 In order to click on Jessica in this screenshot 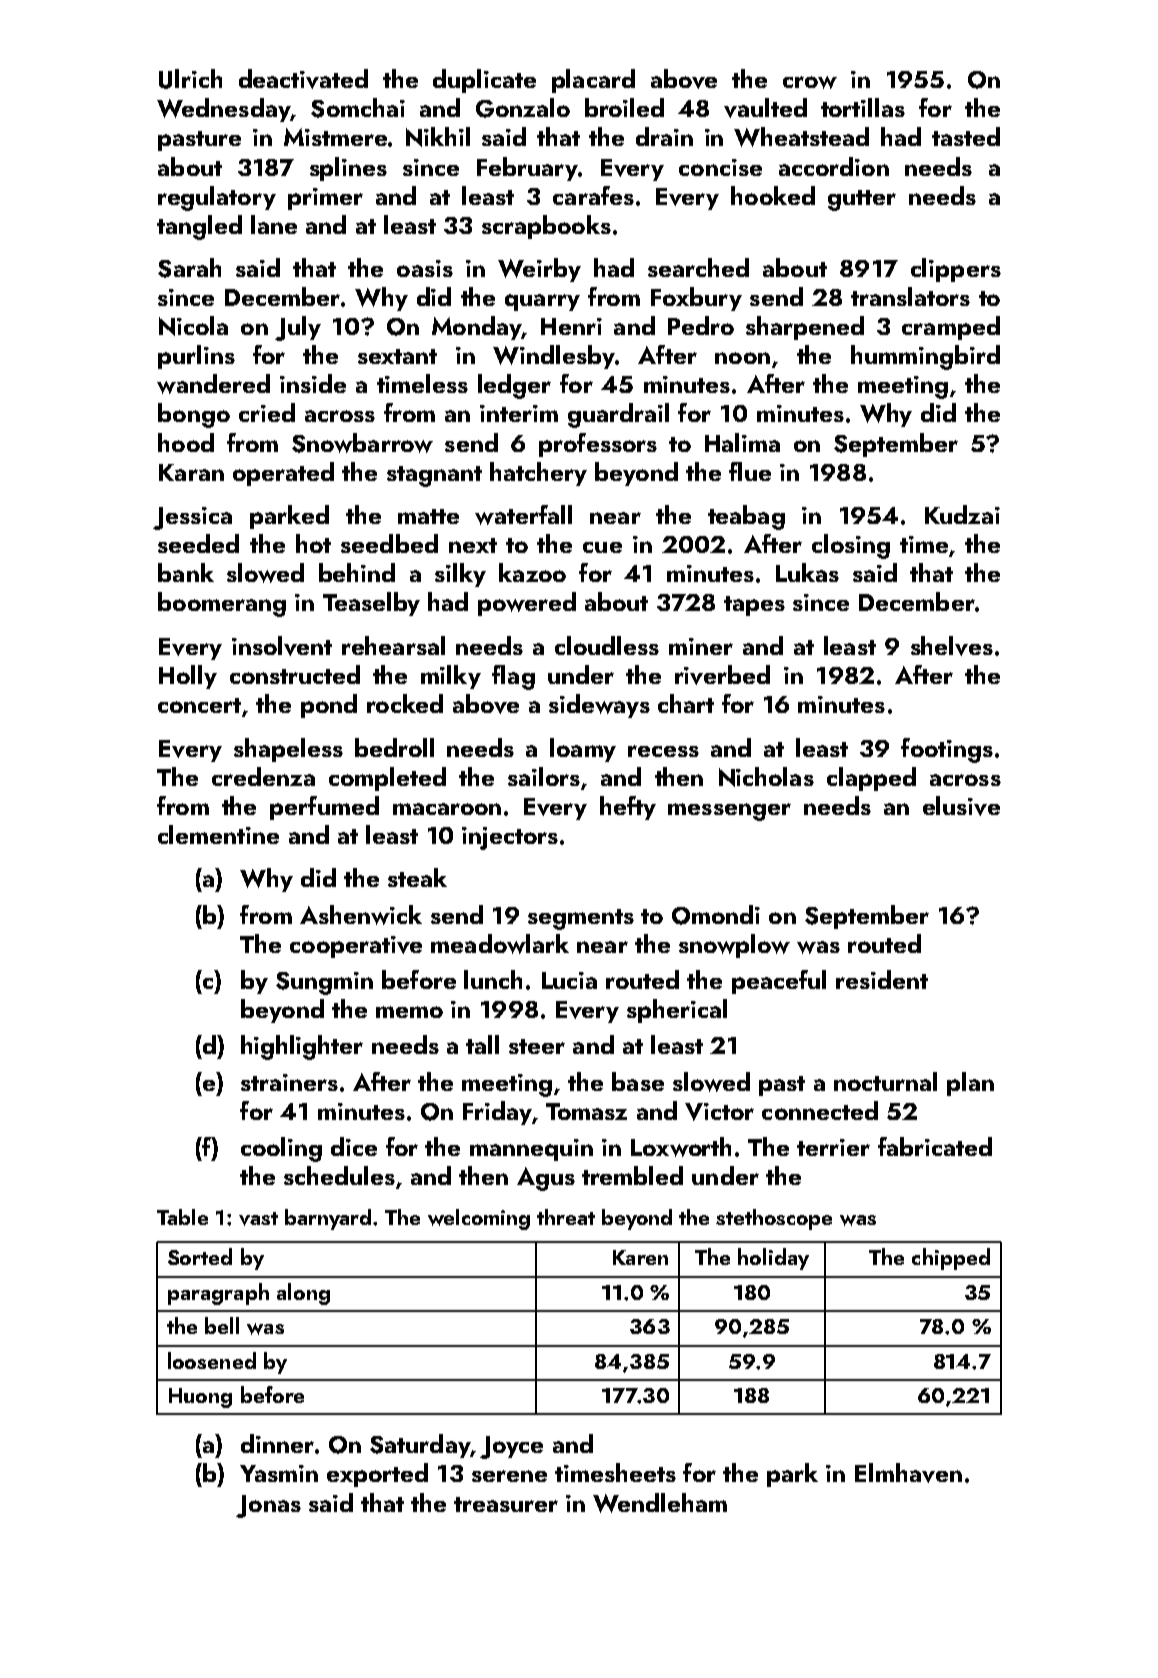, I will do `click(192, 518)`.
